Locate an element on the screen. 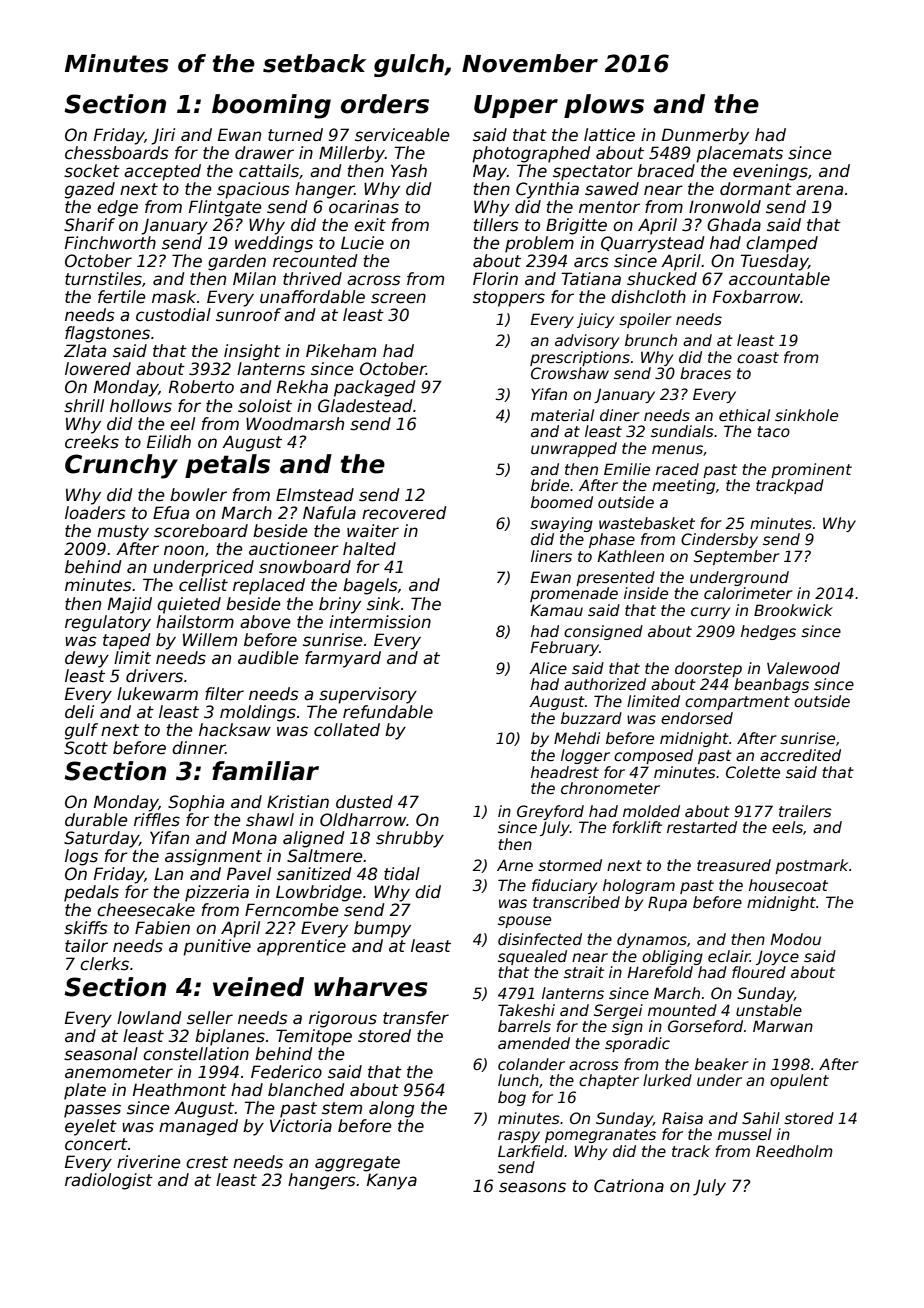 The height and width of the screenshot is (1308, 924). disinfected is located at coordinates (540, 939).
